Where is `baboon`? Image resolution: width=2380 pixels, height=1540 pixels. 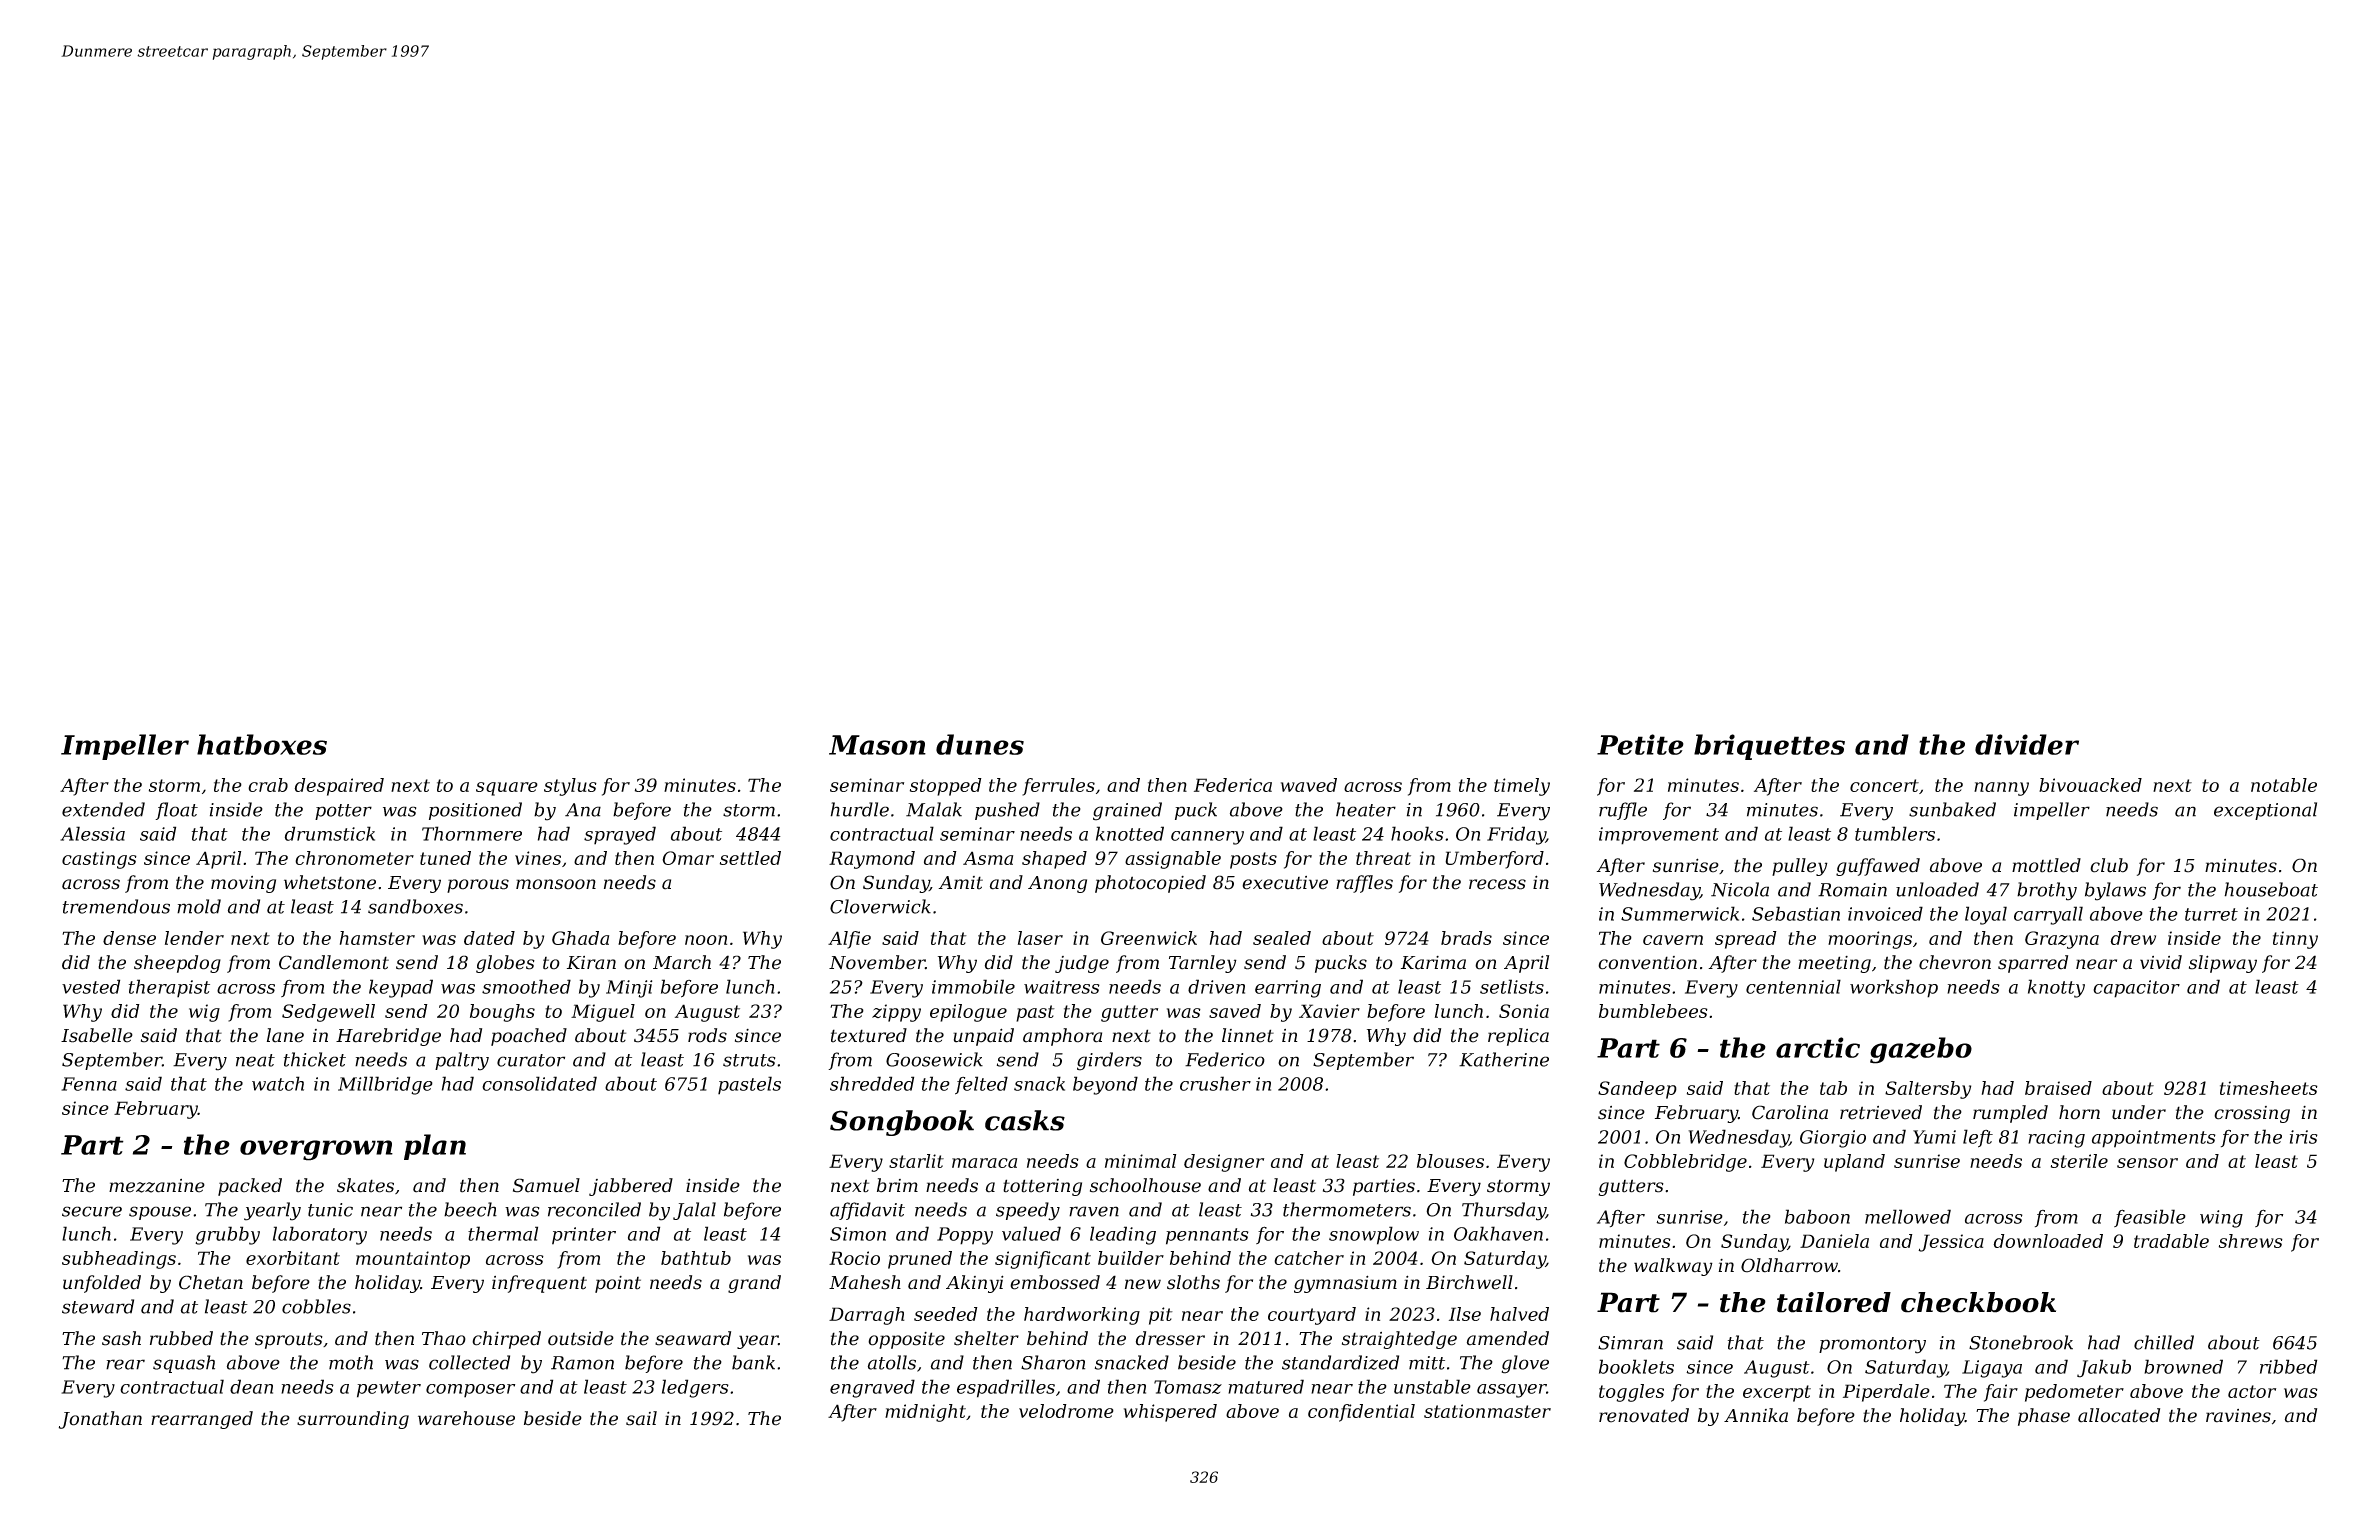 baboon is located at coordinates (1817, 1216).
